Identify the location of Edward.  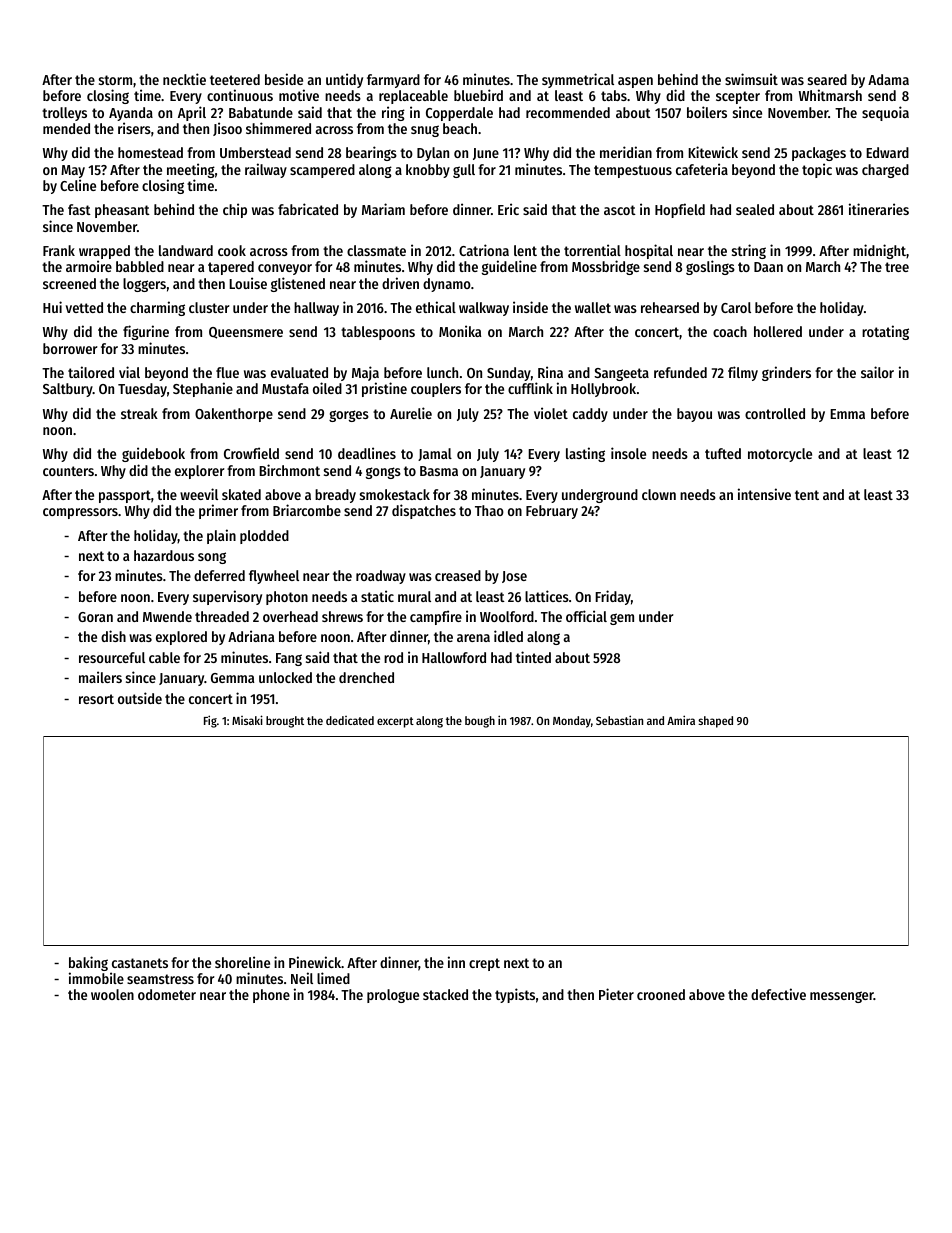
(887, 152).
